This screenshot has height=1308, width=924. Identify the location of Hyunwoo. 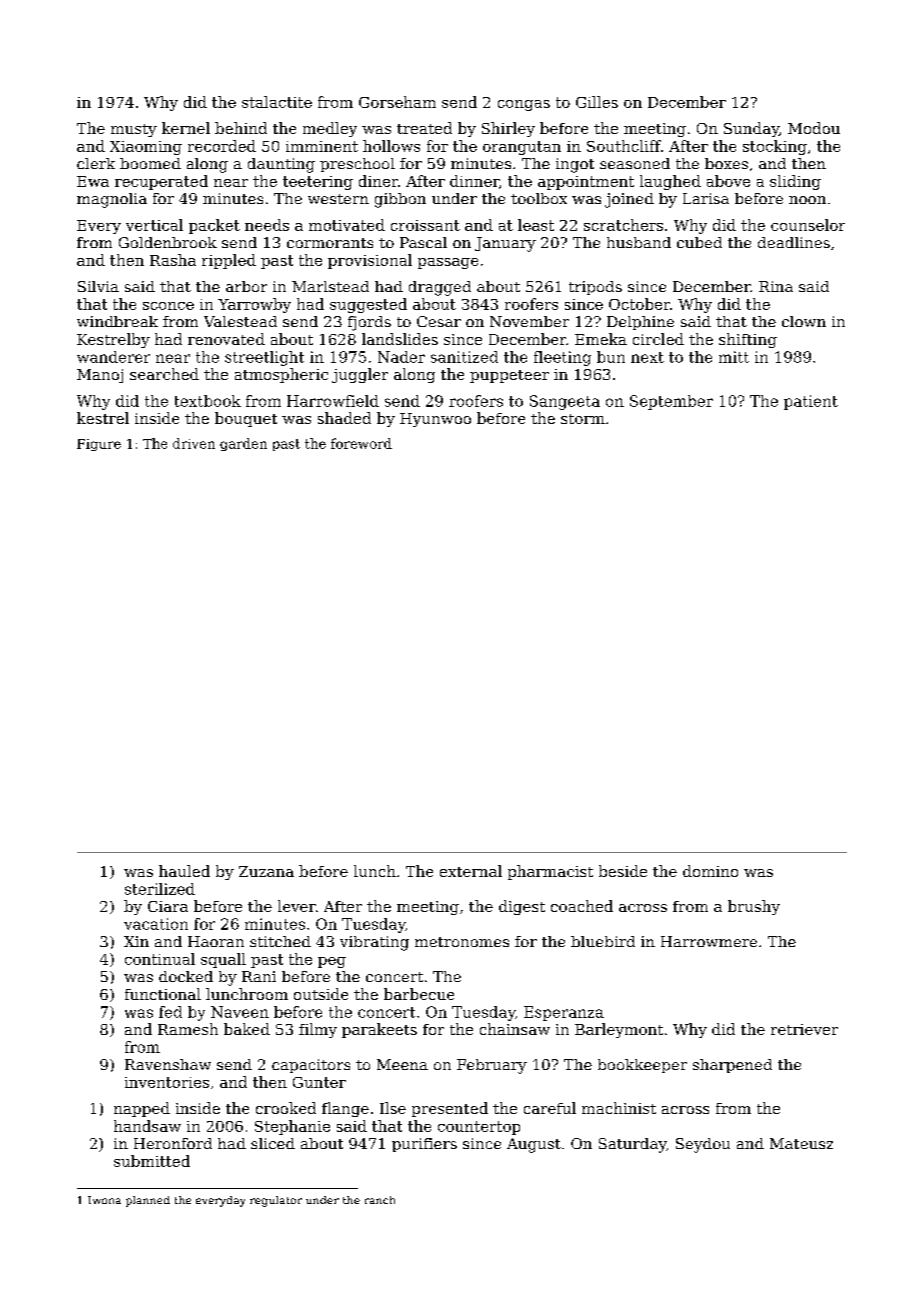
(435, 420).
